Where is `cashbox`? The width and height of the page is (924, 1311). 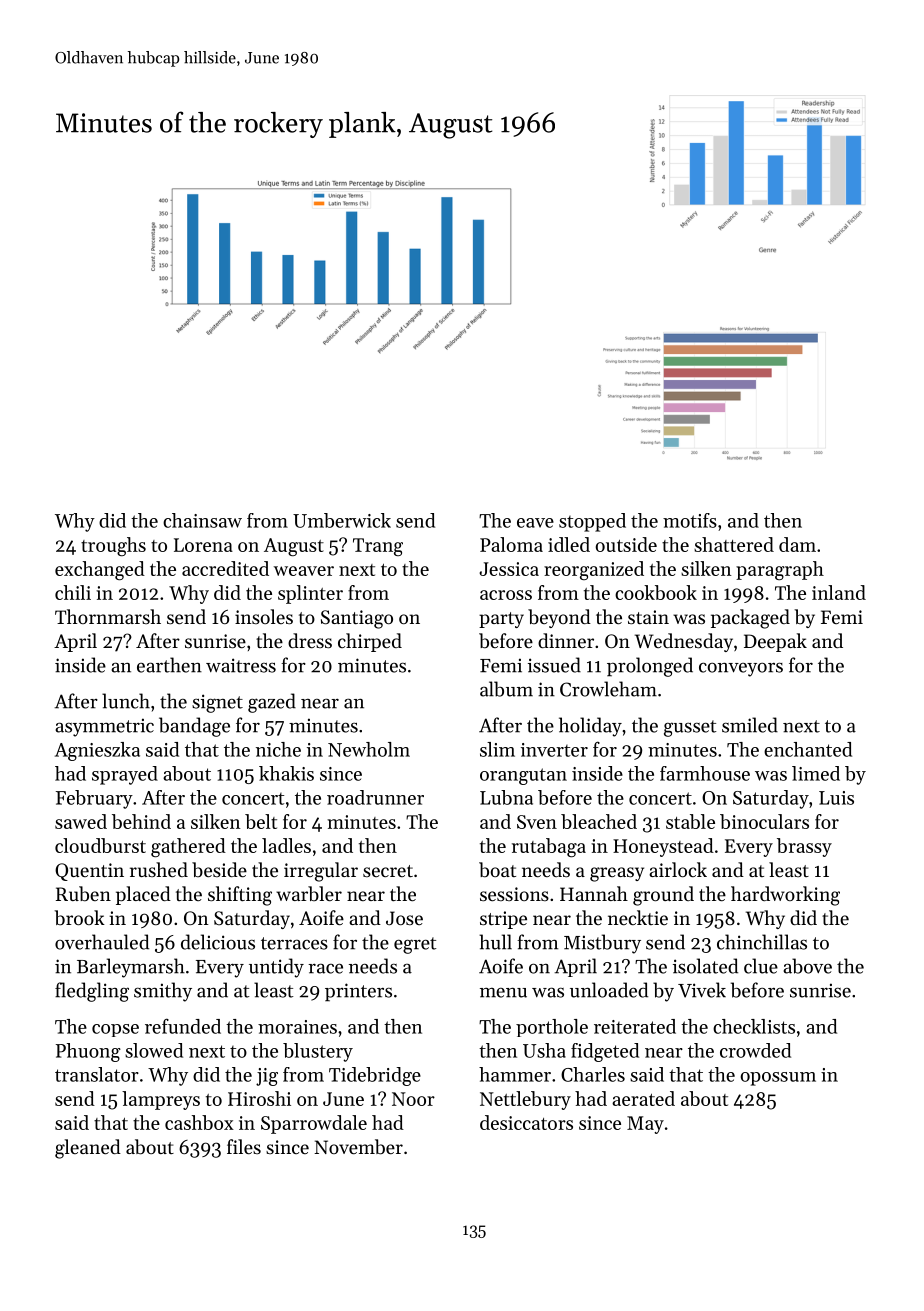 cashbox is located at coordinates (199, 1122).
